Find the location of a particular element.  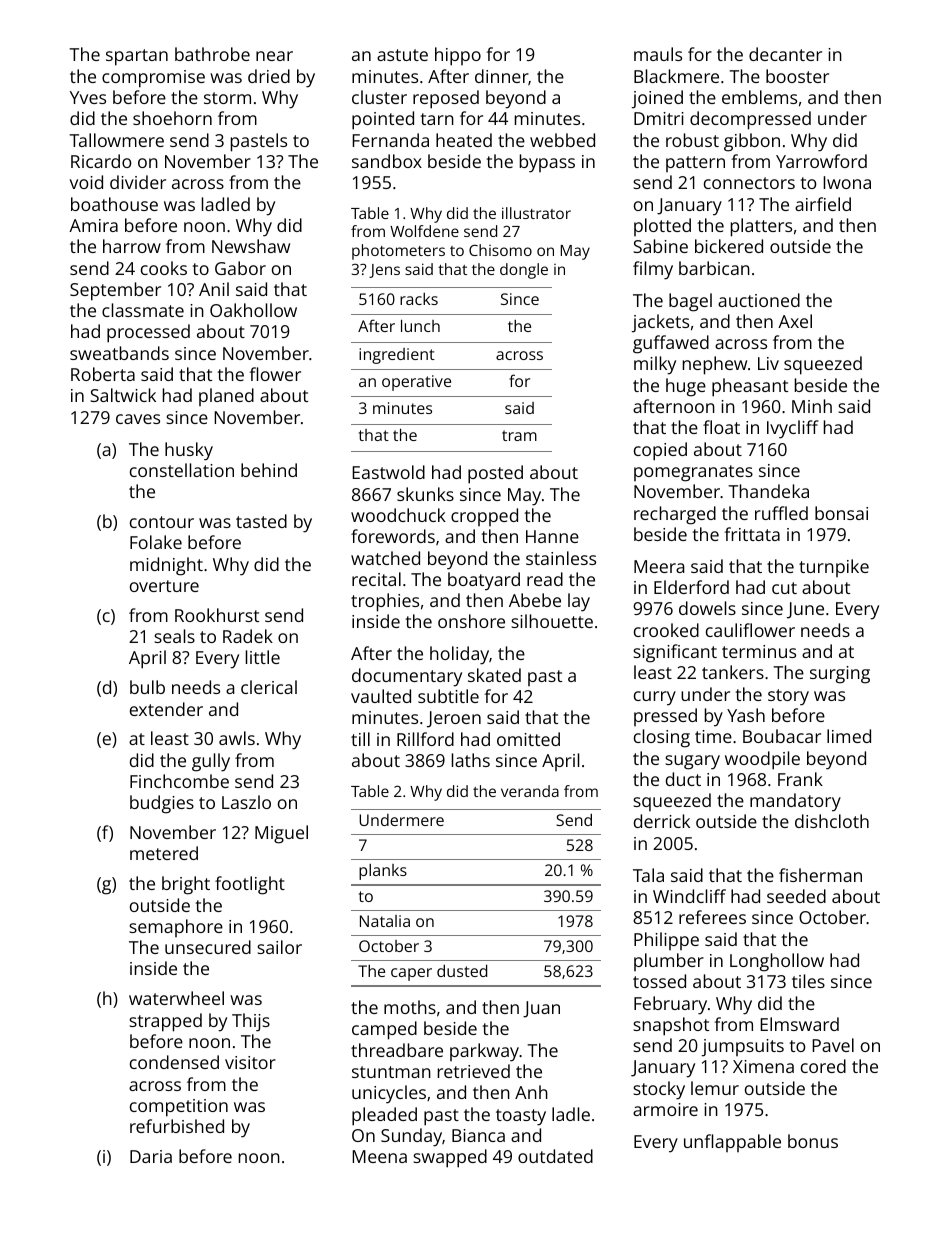

fisherman is located at coordinates (820, 875).
